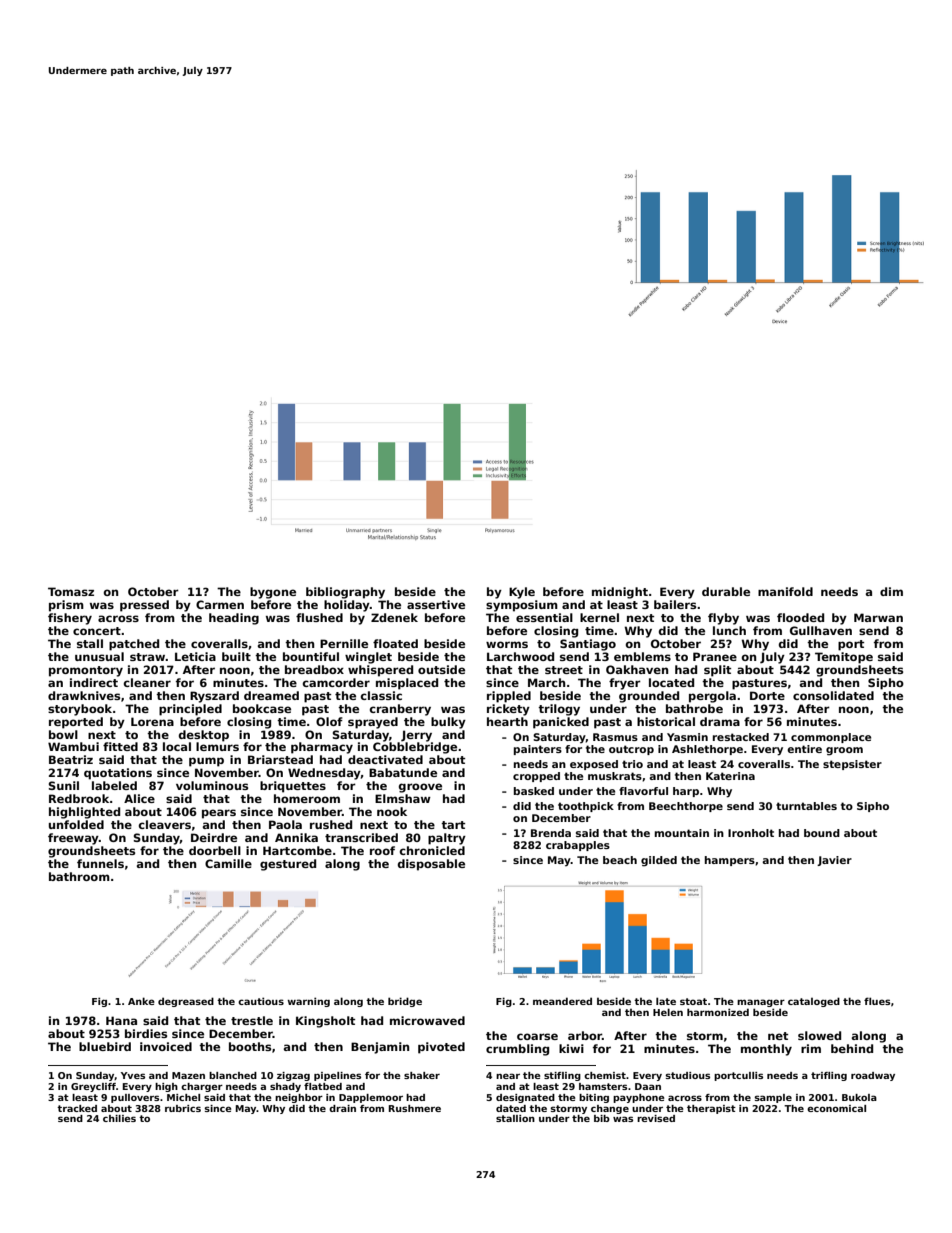 The width and height of the screenshot is (952, 1233). What do you see at coordinates (345, 593) in the screenshot?
I see `bibliography` at bounding box center [345, 593].
